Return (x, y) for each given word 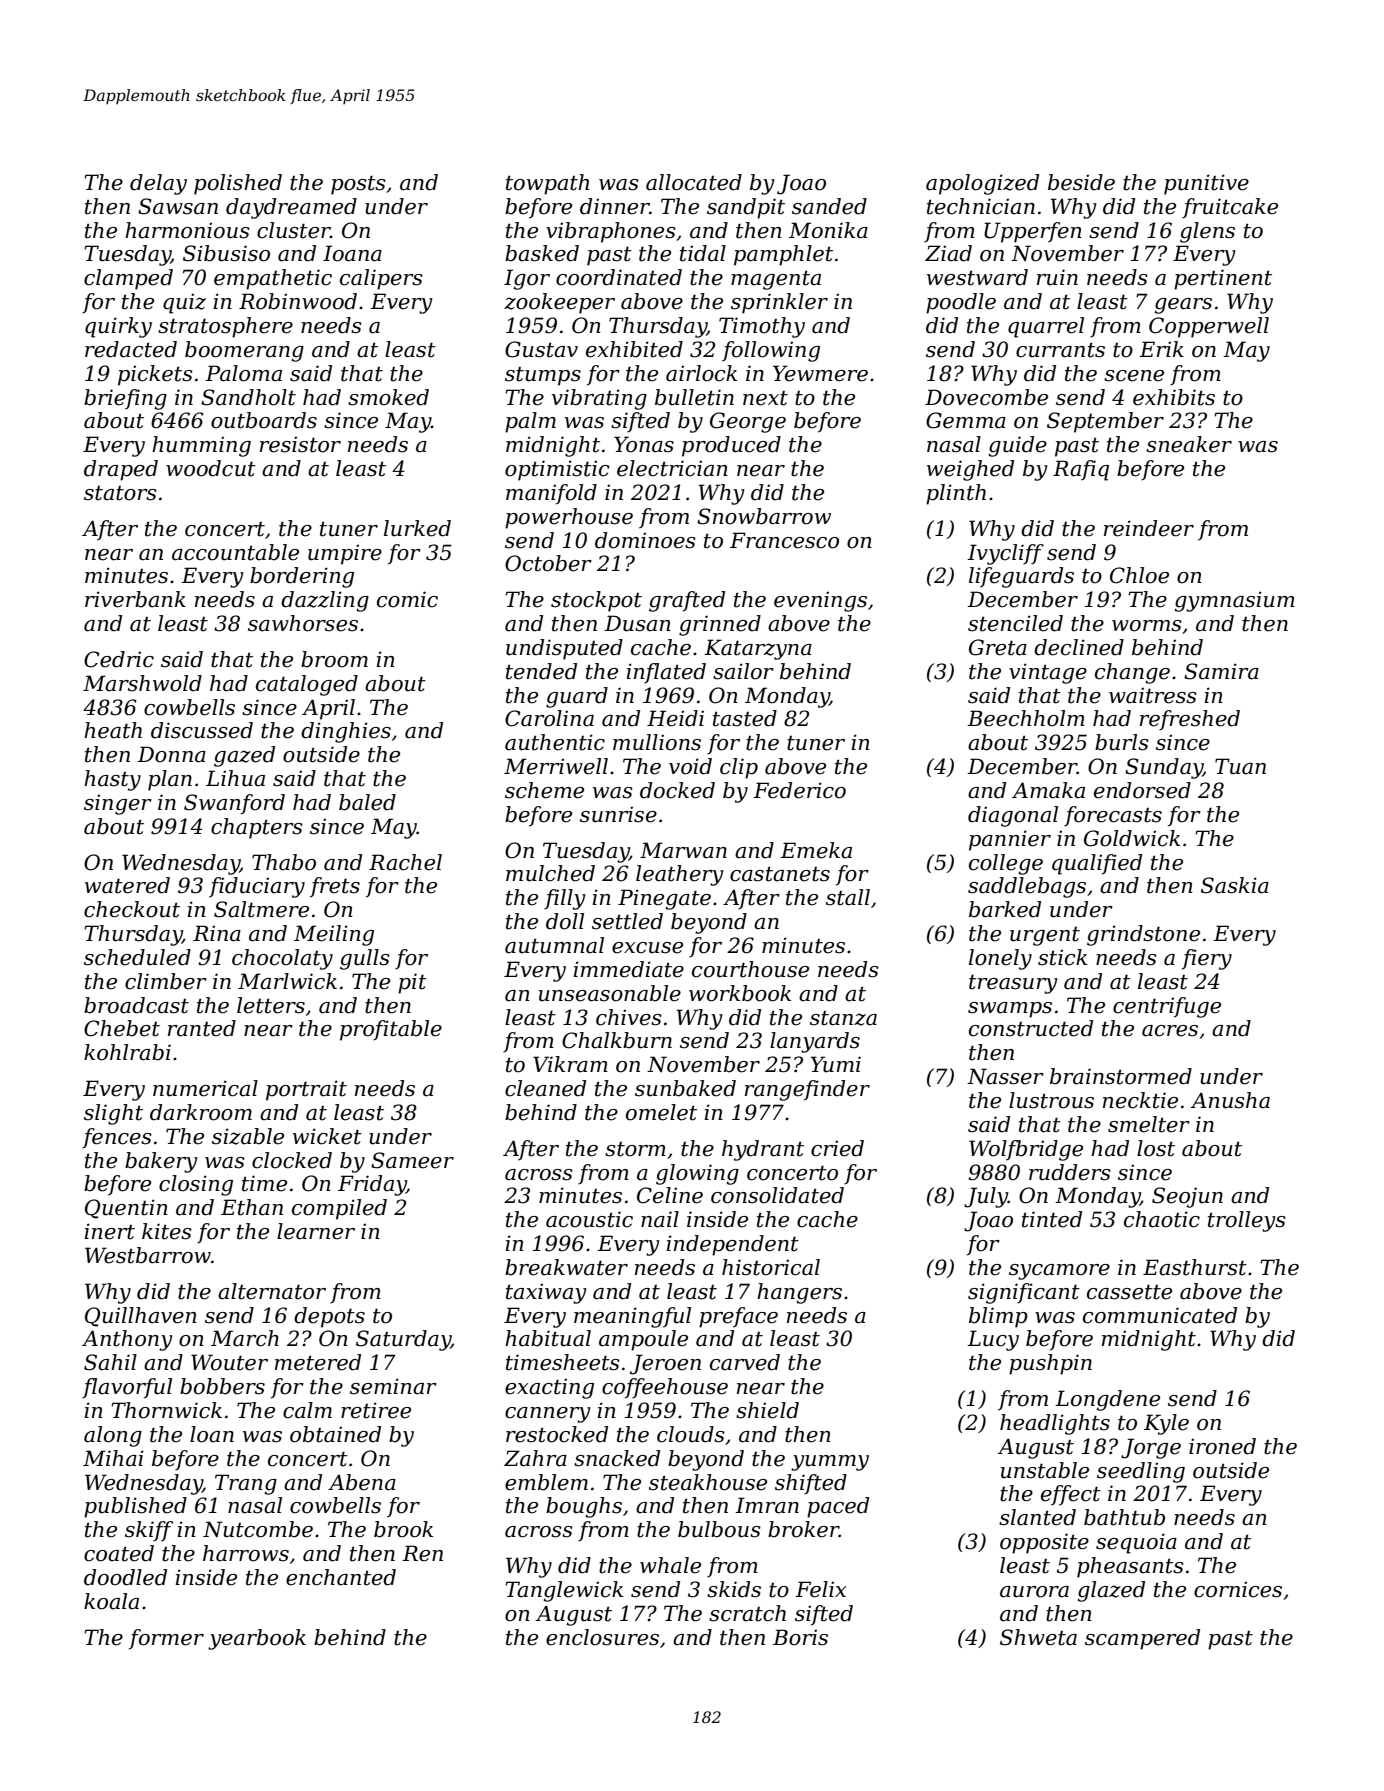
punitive (1206, 184)
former (166, 1639)
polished (238, 184)
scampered (1142, 1639)
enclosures (602, 1637)
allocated (694, 182)
